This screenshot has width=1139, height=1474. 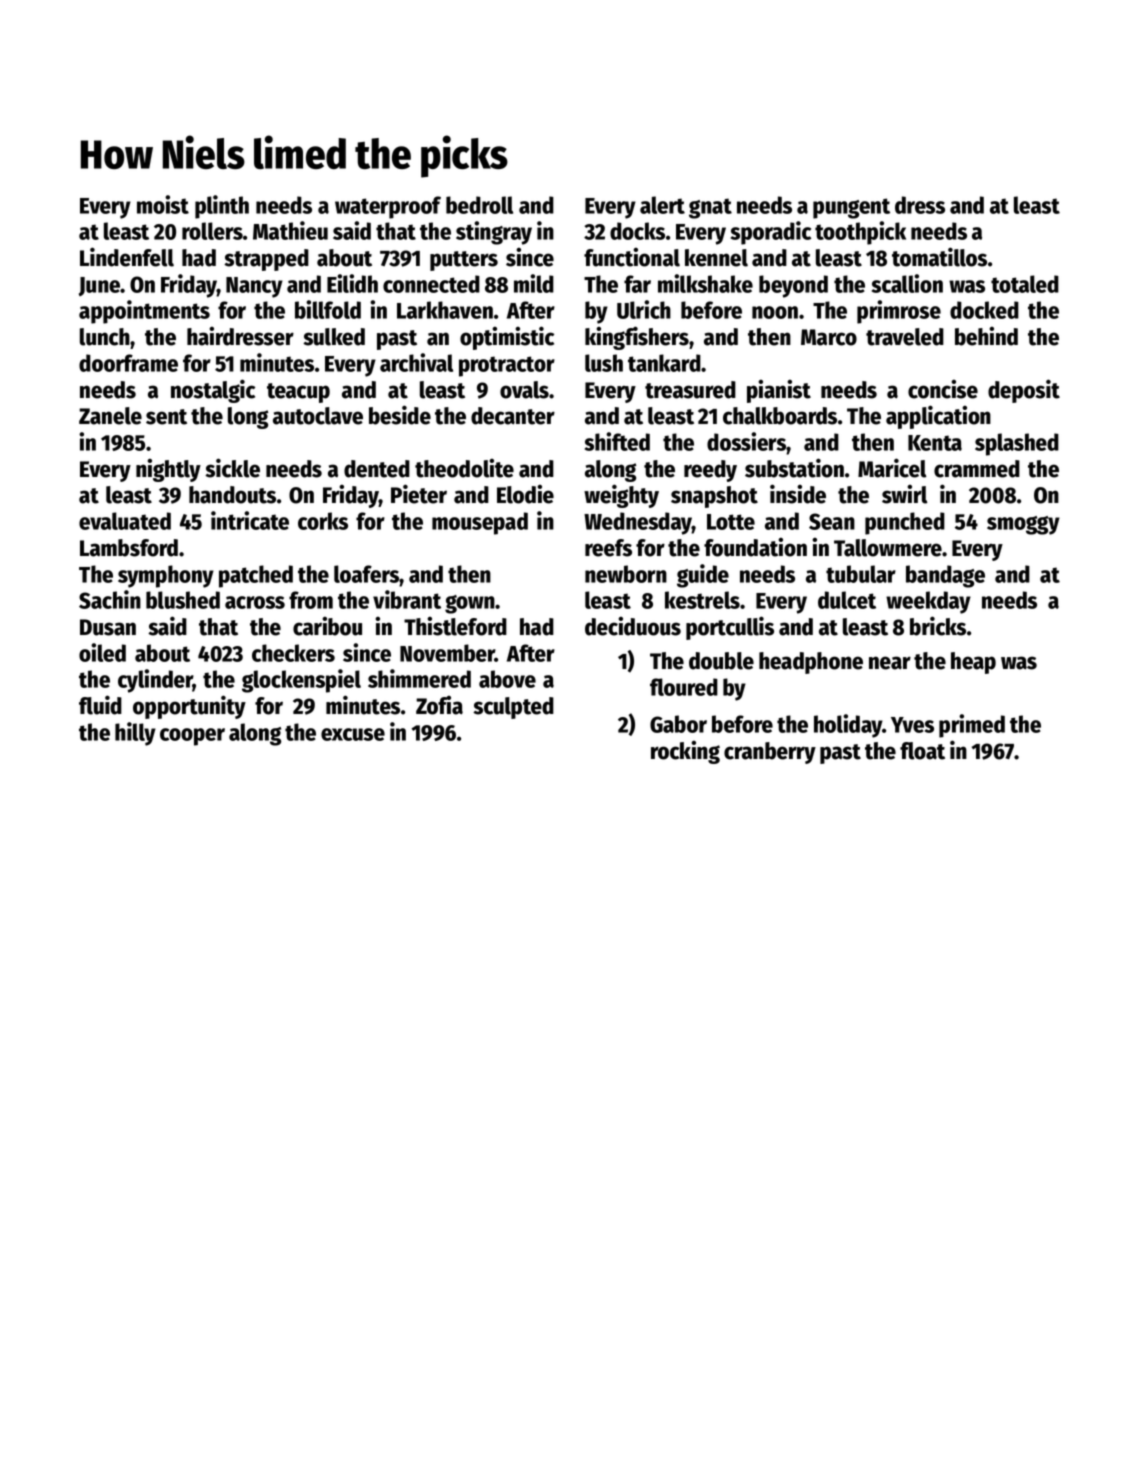 I want to click on float, so click(x=922, y=751).
